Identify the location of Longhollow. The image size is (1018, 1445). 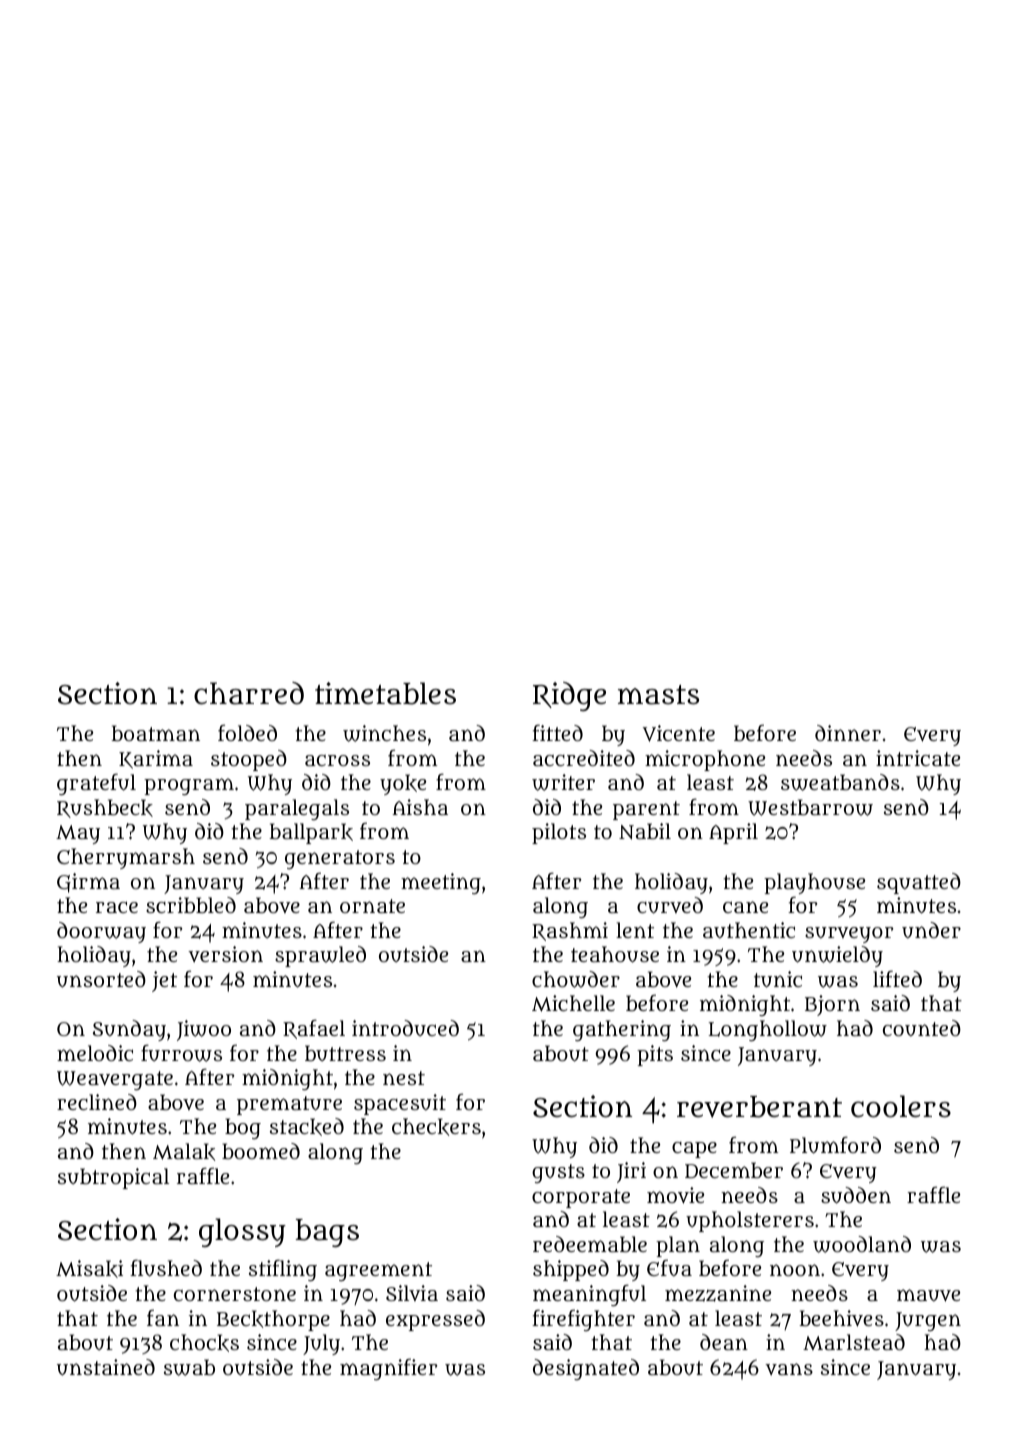
(767, 1030).
